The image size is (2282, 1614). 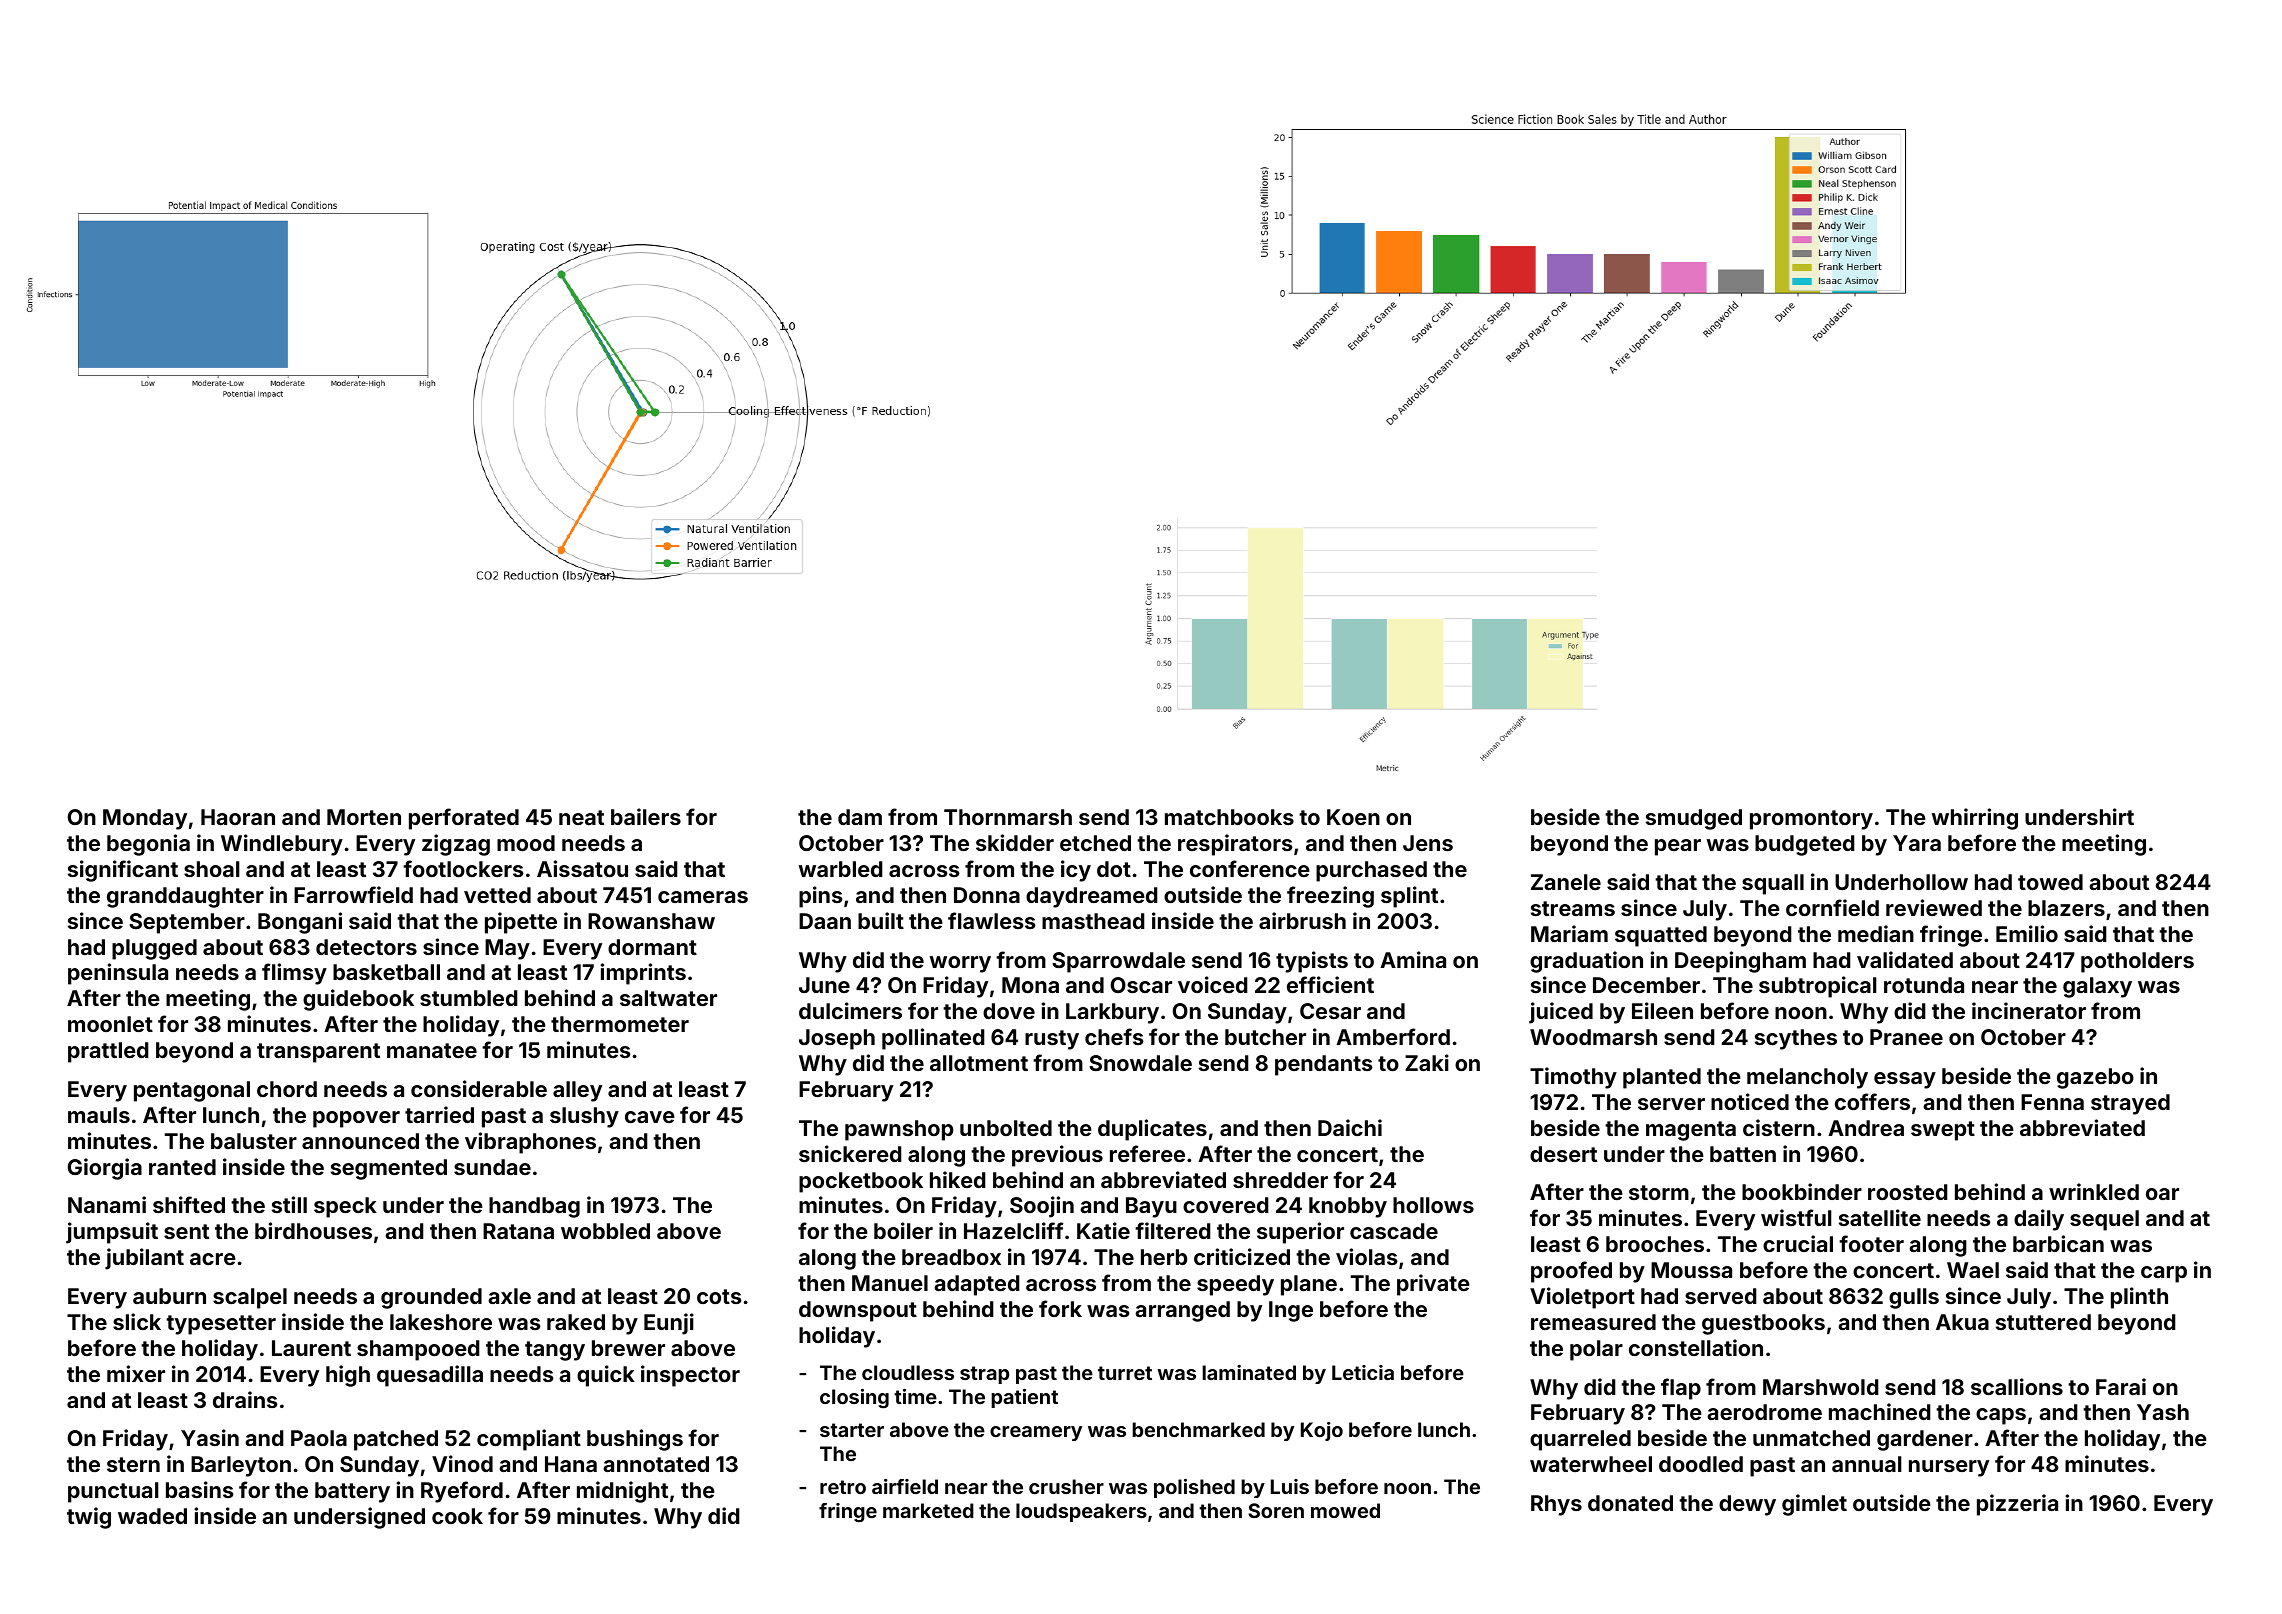 What do you see at coordinates (1975, 819) in the image?
I see `whirring` at bounding box center [1975, 819].
